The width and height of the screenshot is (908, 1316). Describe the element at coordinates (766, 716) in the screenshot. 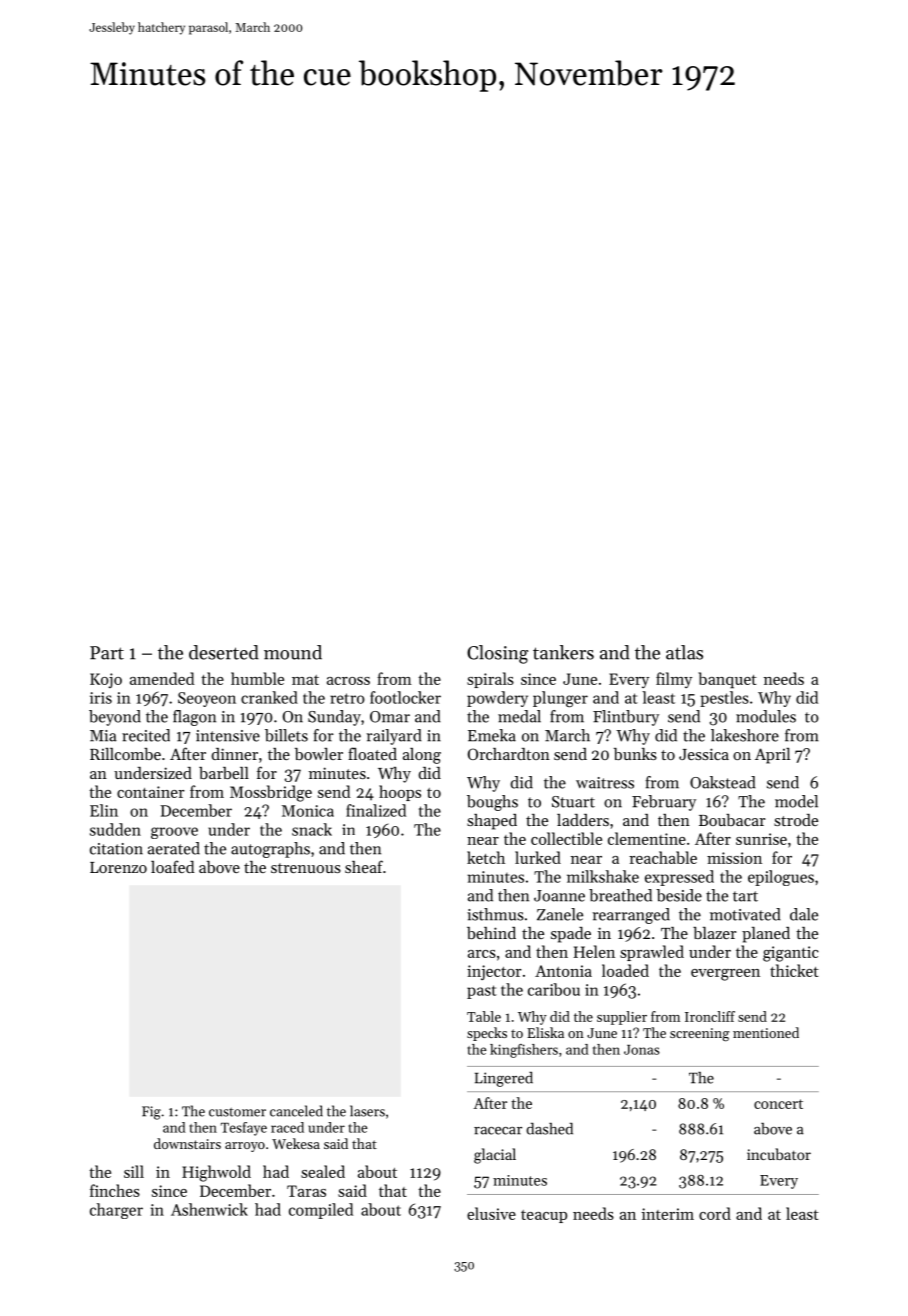

I see `modules` at that location.
